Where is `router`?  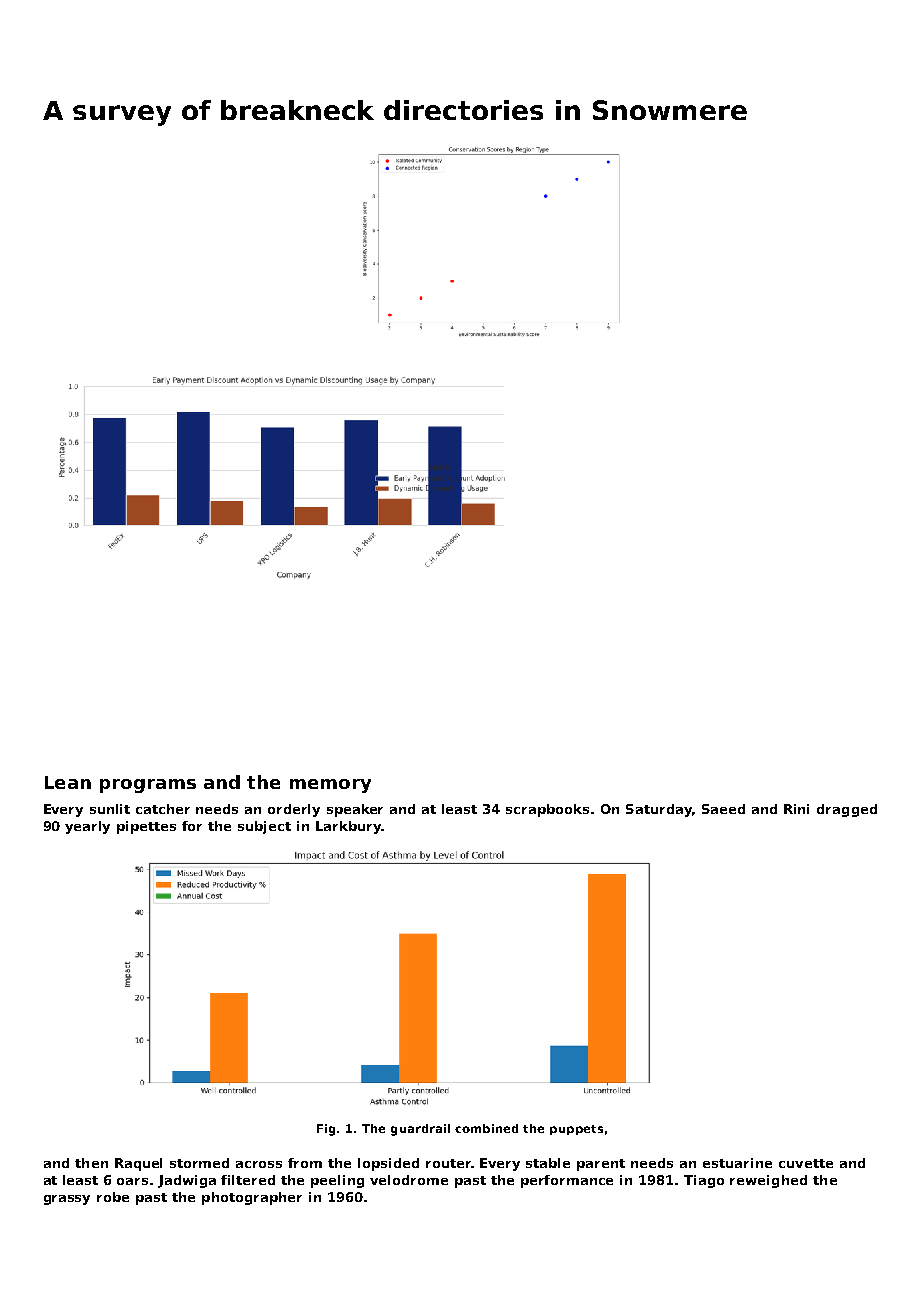
router is located at coordinates (449, 1163).
